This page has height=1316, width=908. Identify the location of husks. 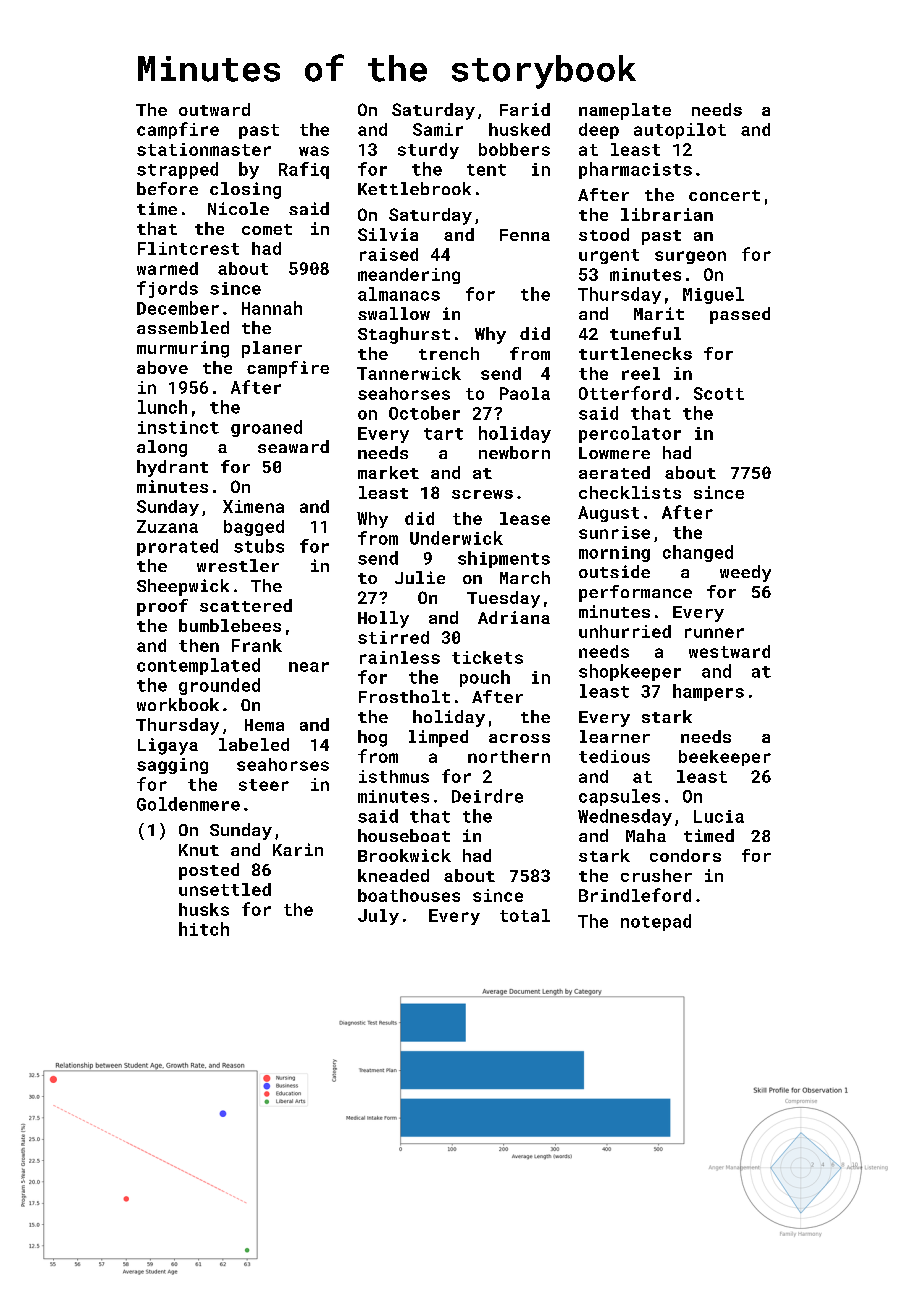
(204, 909).
